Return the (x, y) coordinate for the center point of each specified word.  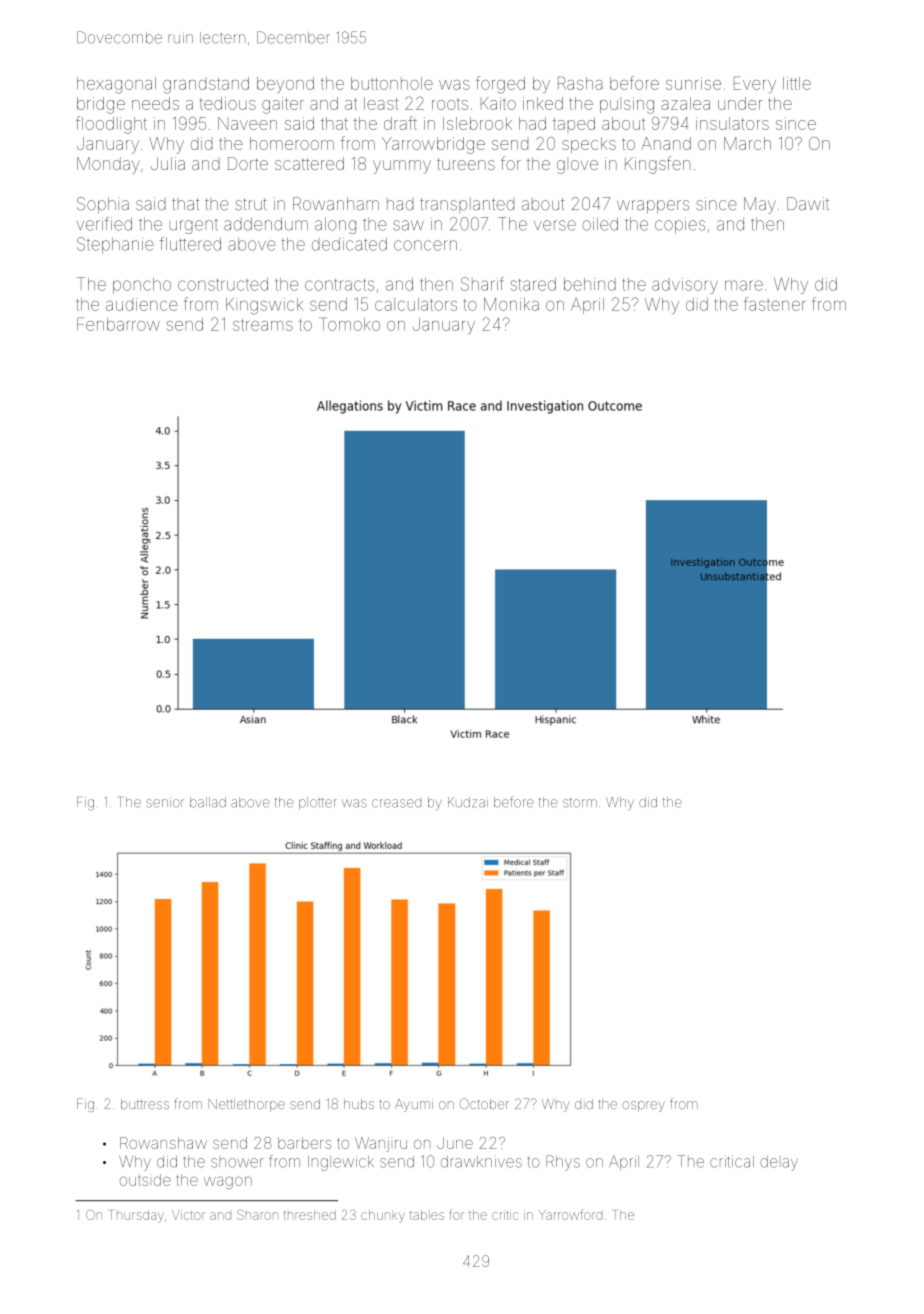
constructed (223, 284)
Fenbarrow (118, 324)
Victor (188, 1215)
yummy (402, 167)
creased (396, 803)
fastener (774, 304)
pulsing (627, 105)
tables (427, 1215)
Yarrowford (570, 1214)
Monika (511, 304)
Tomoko (349, 324)
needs (155, 103)
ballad (208, 802)
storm (580, 803)
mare (744, 285)
